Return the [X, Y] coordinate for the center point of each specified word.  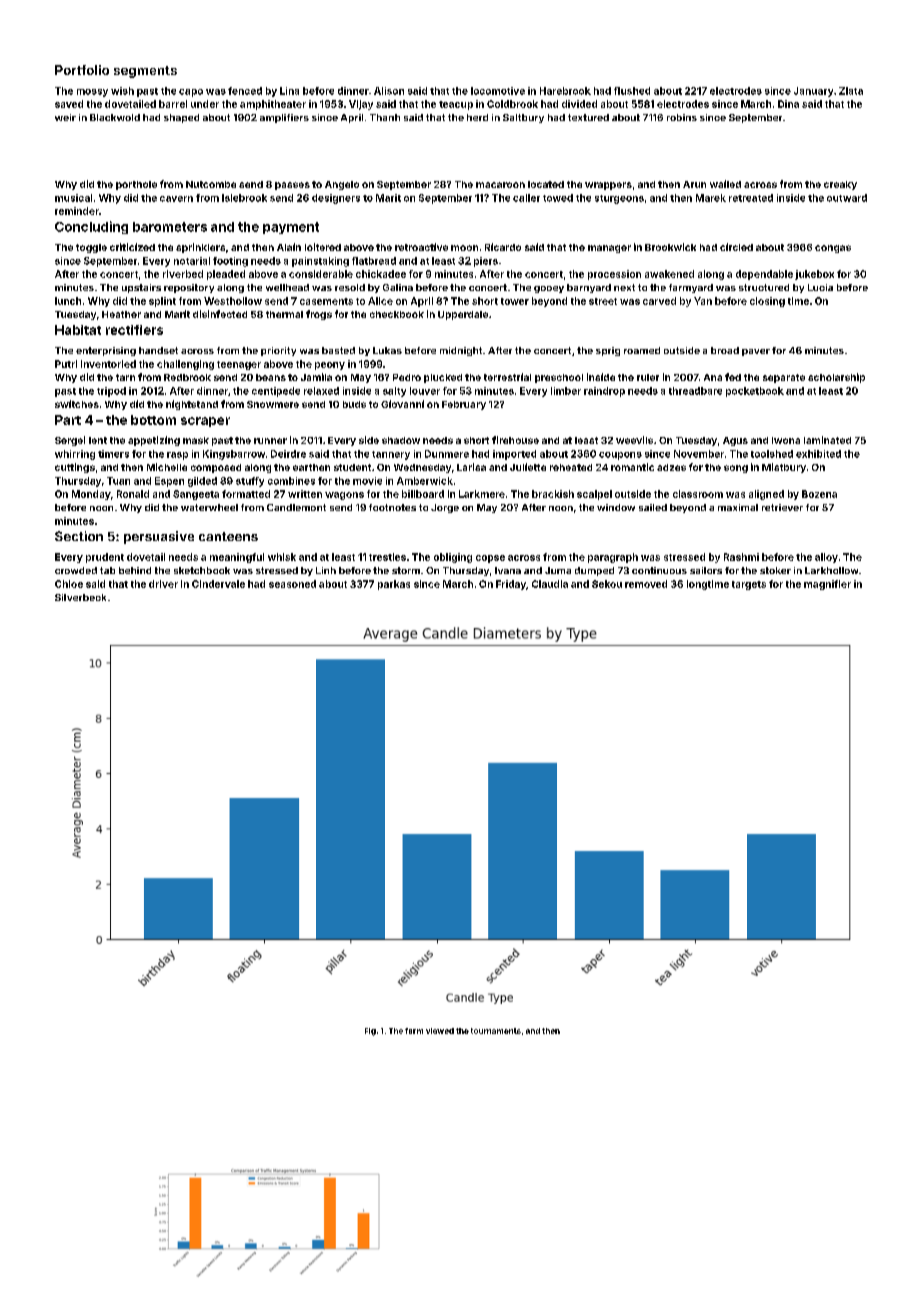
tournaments [496, 1031]
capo [191, 93]
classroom [698, 494]
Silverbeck [80, 597]
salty [394, 392]
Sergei [70, 441]
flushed [632, 91]
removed [646, 584]
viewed [440, 1031]
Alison [389, 91]
